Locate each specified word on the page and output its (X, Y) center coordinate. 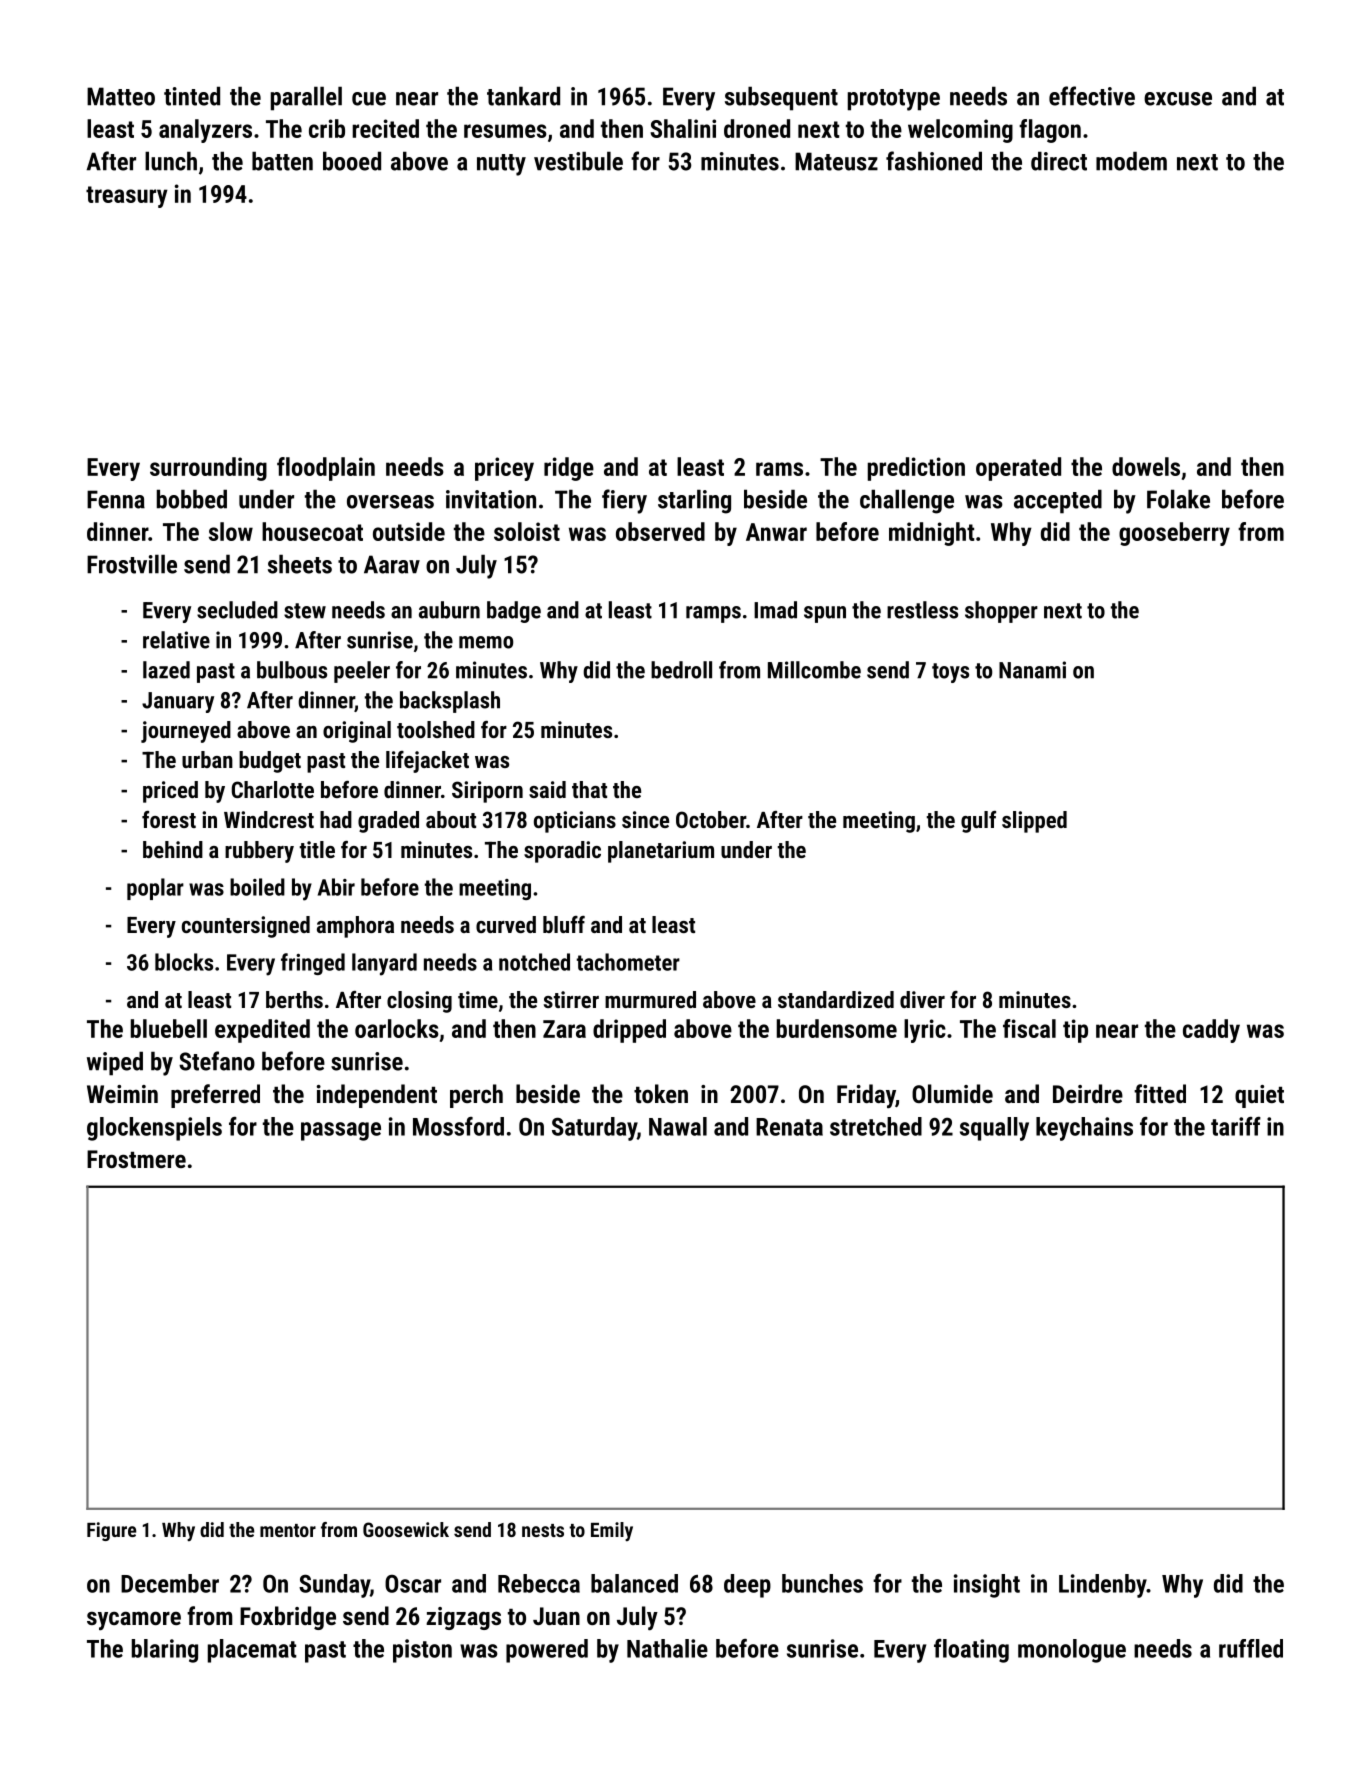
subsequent (781, 98)
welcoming (960, 131)
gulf (978, 822)
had (336, 819)
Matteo (121, 96)
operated (1018, 469)
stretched (876, 1126)
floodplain (326, 469)
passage (341, 1131)
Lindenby (1103, 1586)
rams (779, 469)
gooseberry (1174, 534)
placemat (252, 1651)
